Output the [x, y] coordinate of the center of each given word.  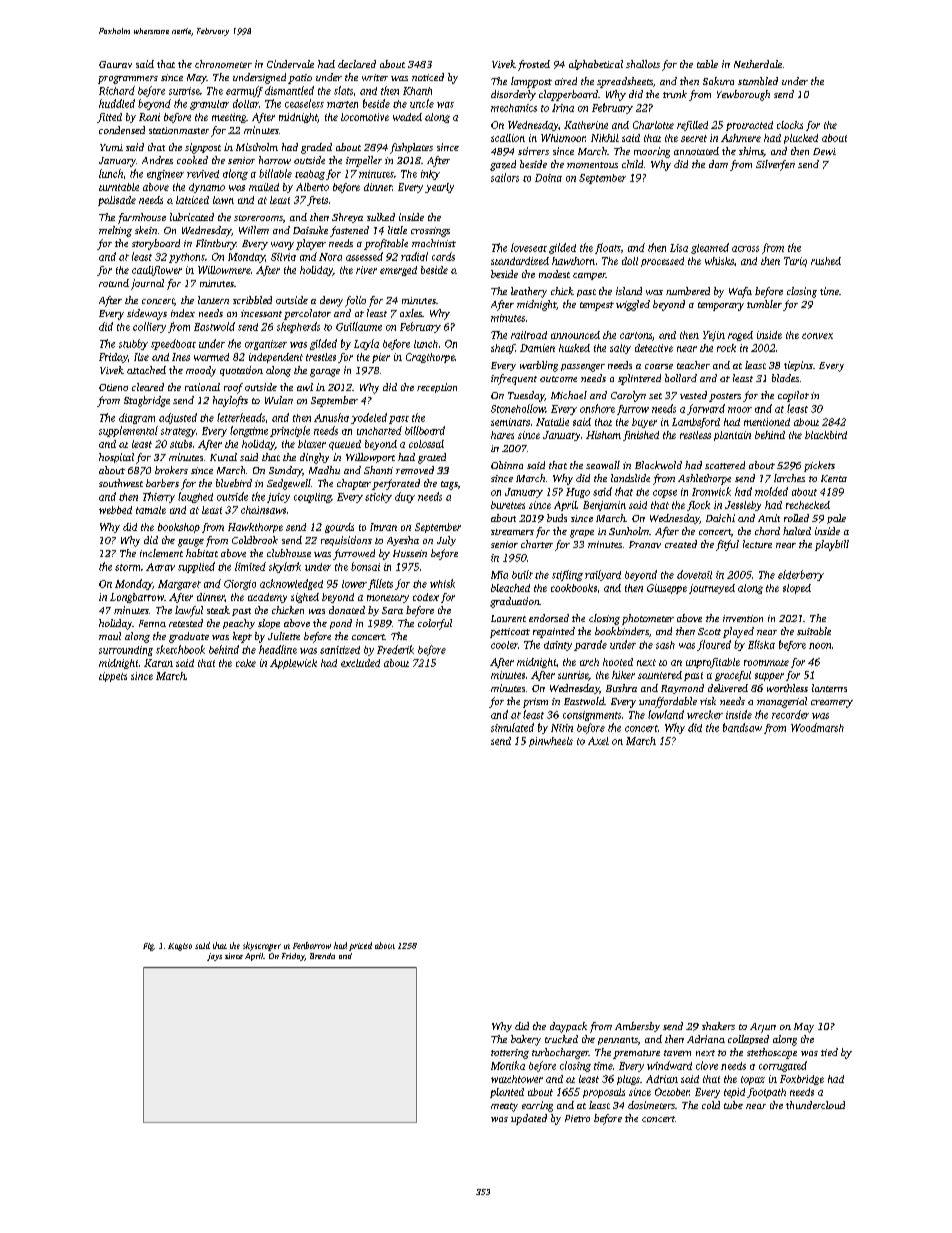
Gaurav [115, 64]
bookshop [179, 528]
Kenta [834, 478]
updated [529, 1119]
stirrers [533, 151]
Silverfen [775, 165]
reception [437, 388]
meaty [504, 1107]
